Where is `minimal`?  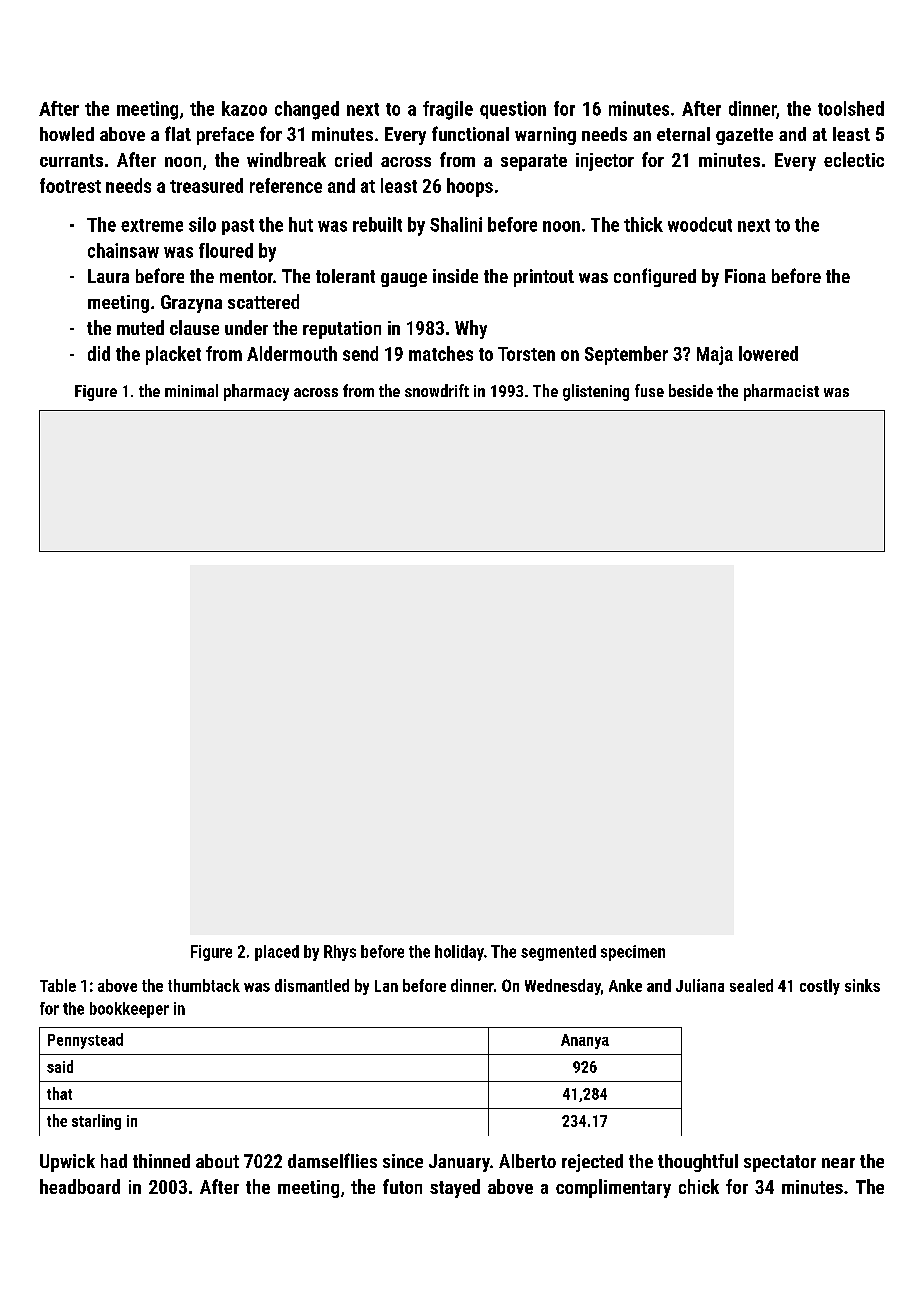 minimal is located at coordinates (191, 390).
